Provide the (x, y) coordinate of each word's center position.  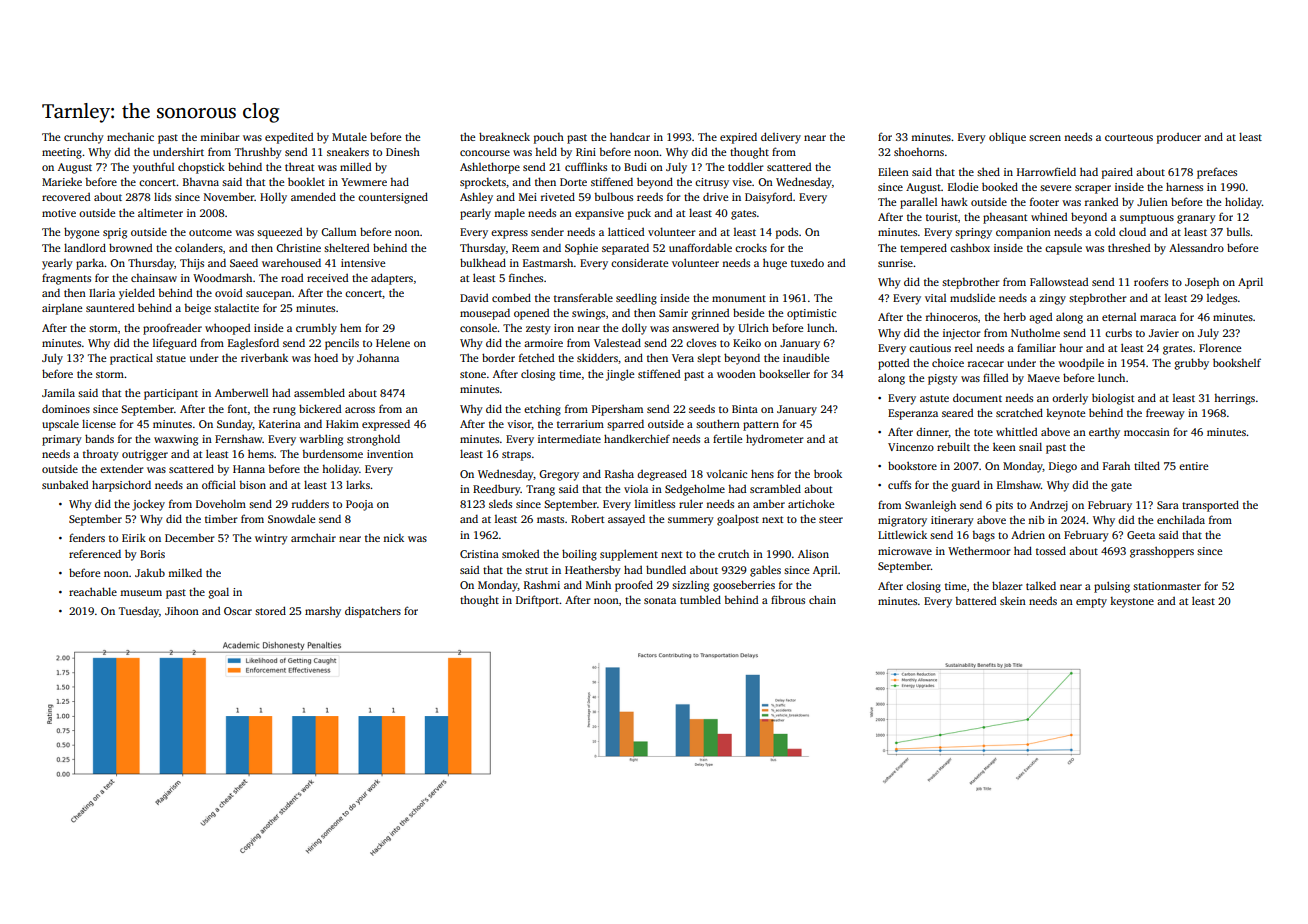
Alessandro (1196, 247)
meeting (62, 153)
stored (270, 610)
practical (131, 359)
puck (639, 214)
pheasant (1005, 218)
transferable (583, 297)
